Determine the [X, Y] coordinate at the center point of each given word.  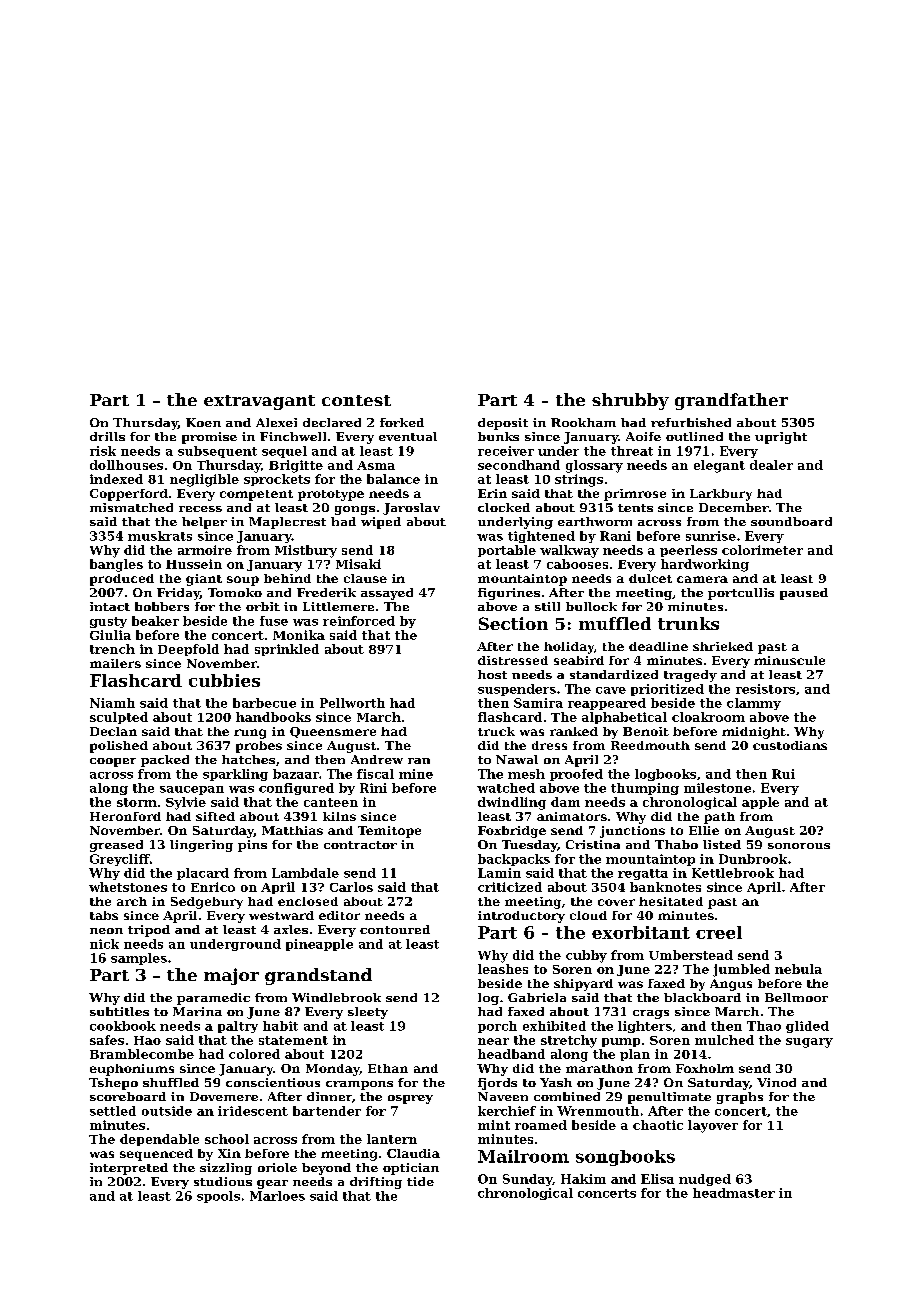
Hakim [583, 1179]
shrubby [630, 401]
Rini [373, 788]
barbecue [264, 703]
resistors [765, 689]
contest [356, 400]
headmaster [734, 1193]
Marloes [277, 1196]
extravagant [259, 402]
